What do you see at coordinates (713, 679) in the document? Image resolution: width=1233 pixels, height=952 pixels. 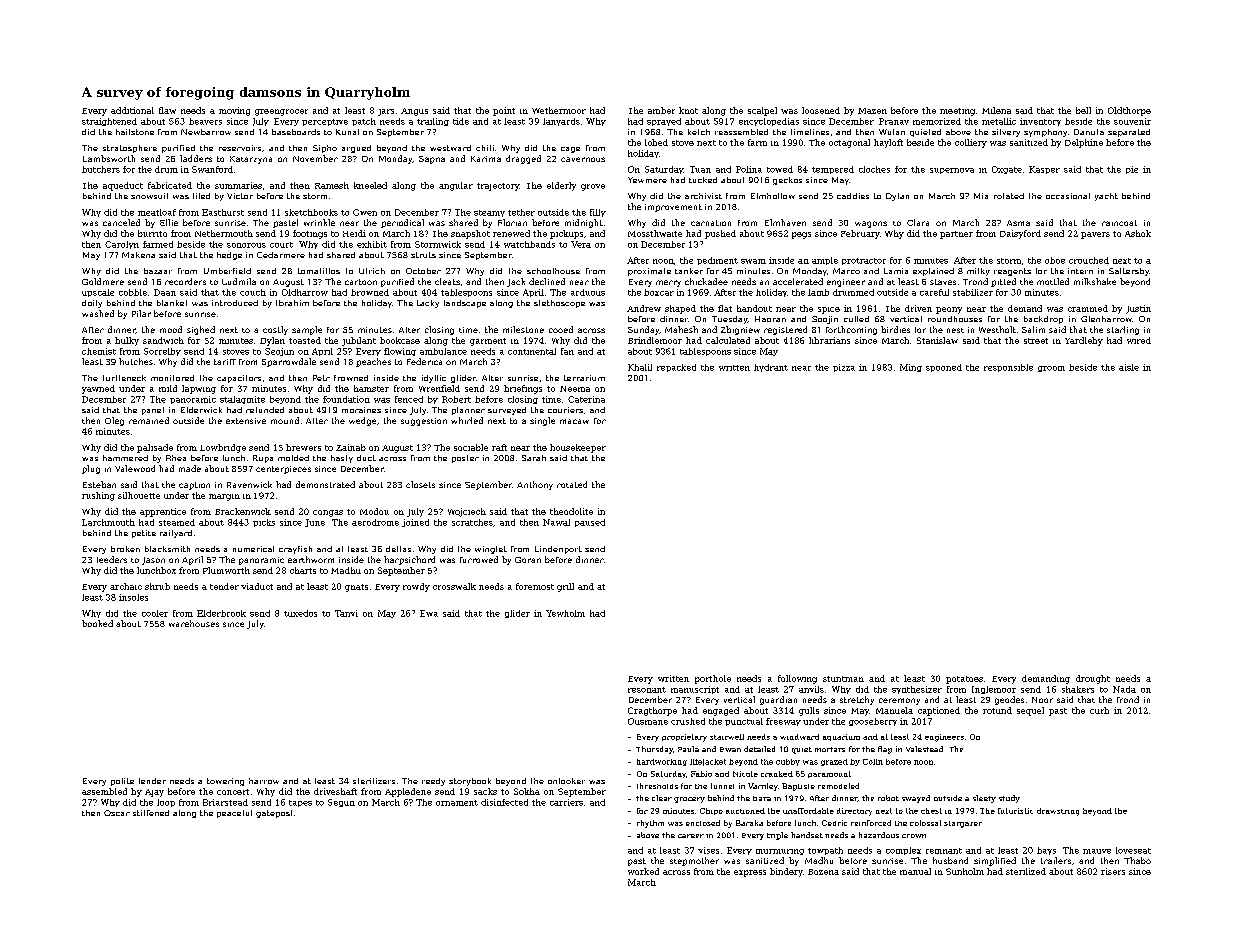 I see `porthole` at bounding box center [713, 679].
